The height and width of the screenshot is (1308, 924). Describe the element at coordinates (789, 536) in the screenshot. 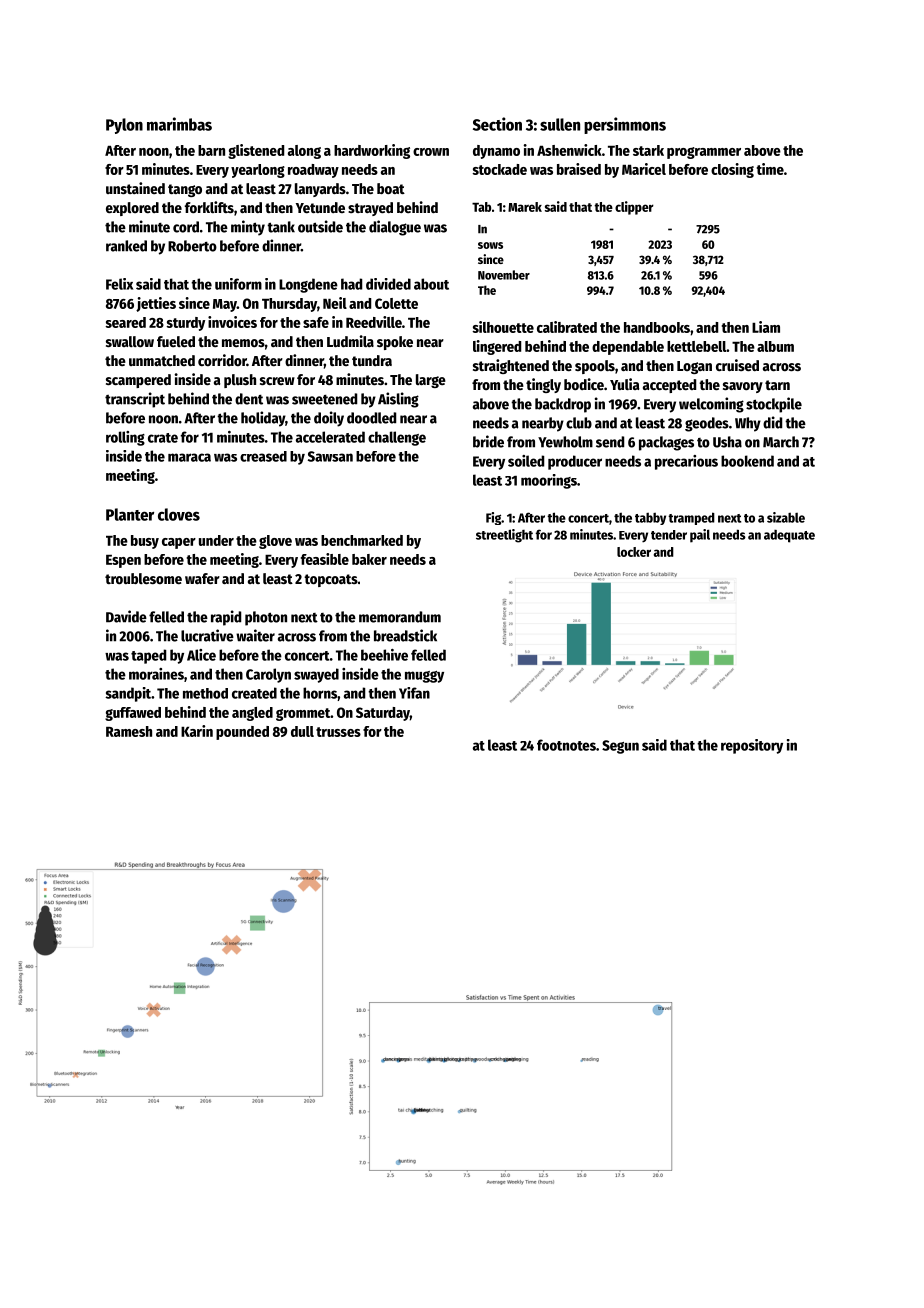

I see `adequate` at that location.
